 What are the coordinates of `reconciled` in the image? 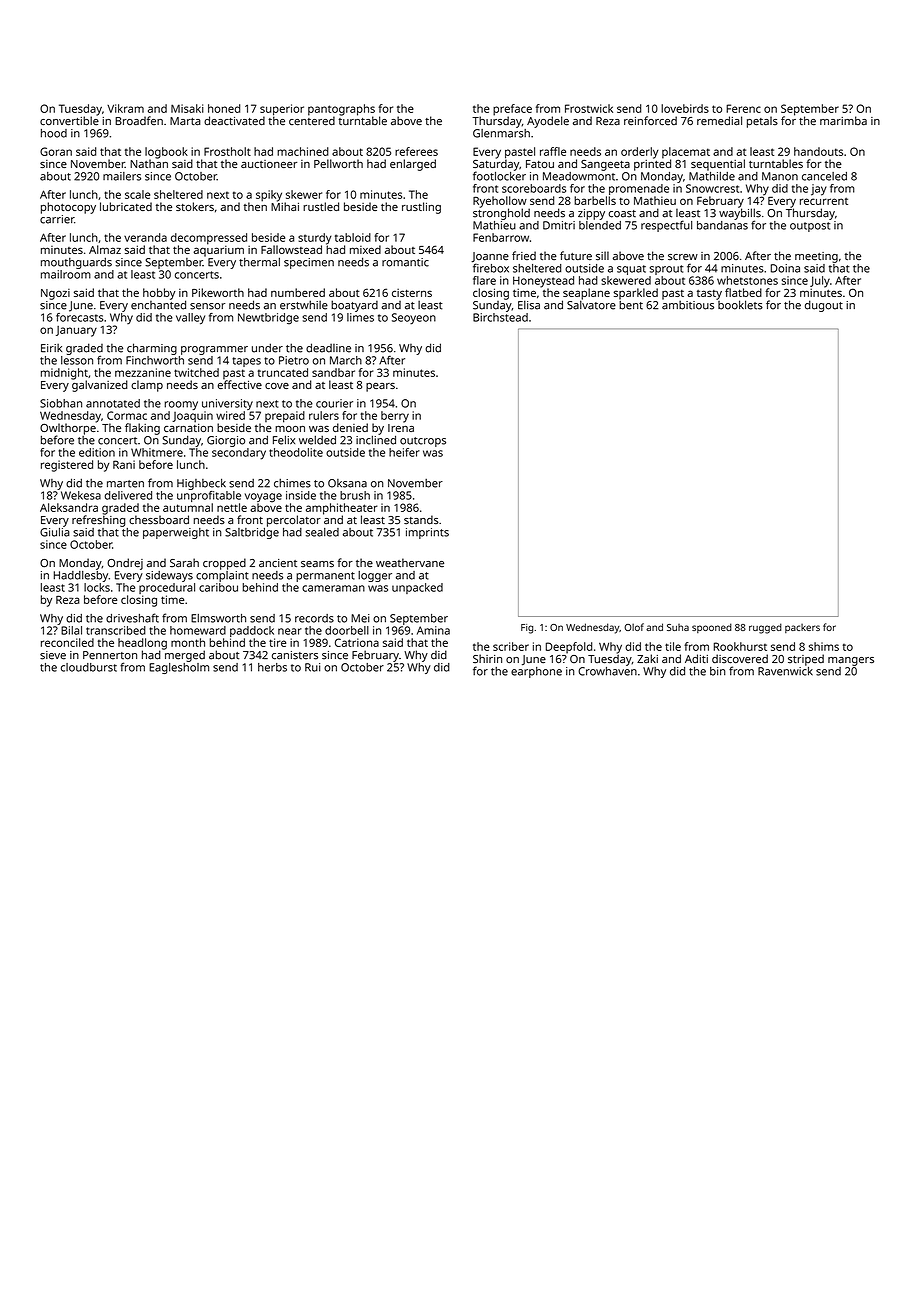 It's located at (67, 642).
